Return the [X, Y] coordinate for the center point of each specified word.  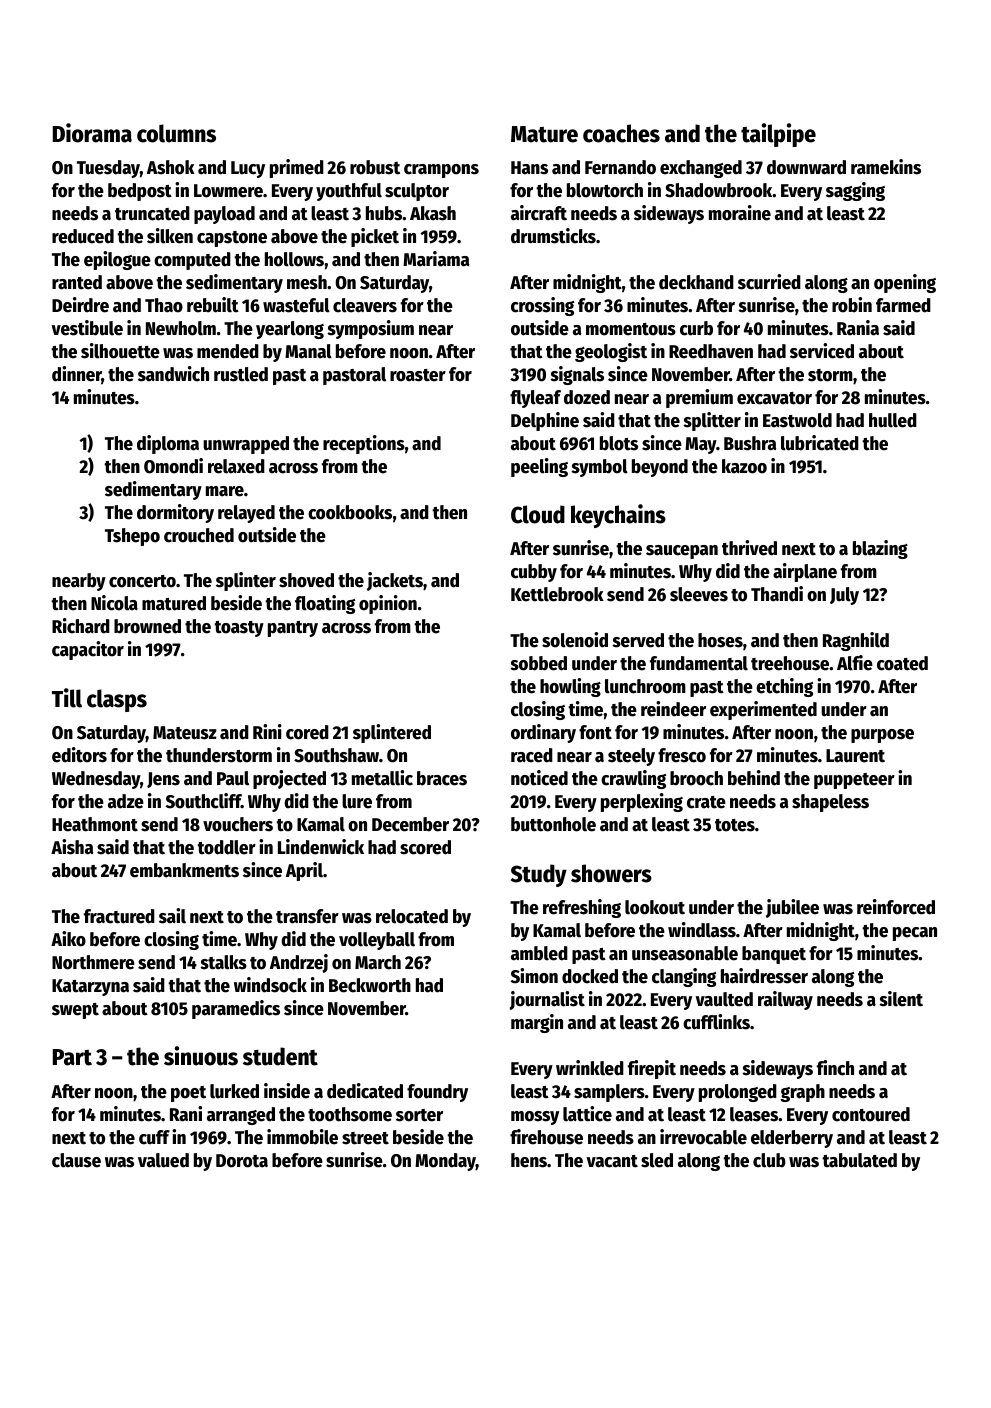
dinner [77, 375]
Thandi [777, 594]
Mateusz [185, 733]
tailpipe [778, 135]
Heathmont [95, 824]
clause [76, 1160]
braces [442, 778]
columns [176, 133]
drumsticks [553, 236]
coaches [621, 133]
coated [902, 663]
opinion [388, 604]
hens [529, 1160]
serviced [822, 351]
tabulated [859, 1160]
